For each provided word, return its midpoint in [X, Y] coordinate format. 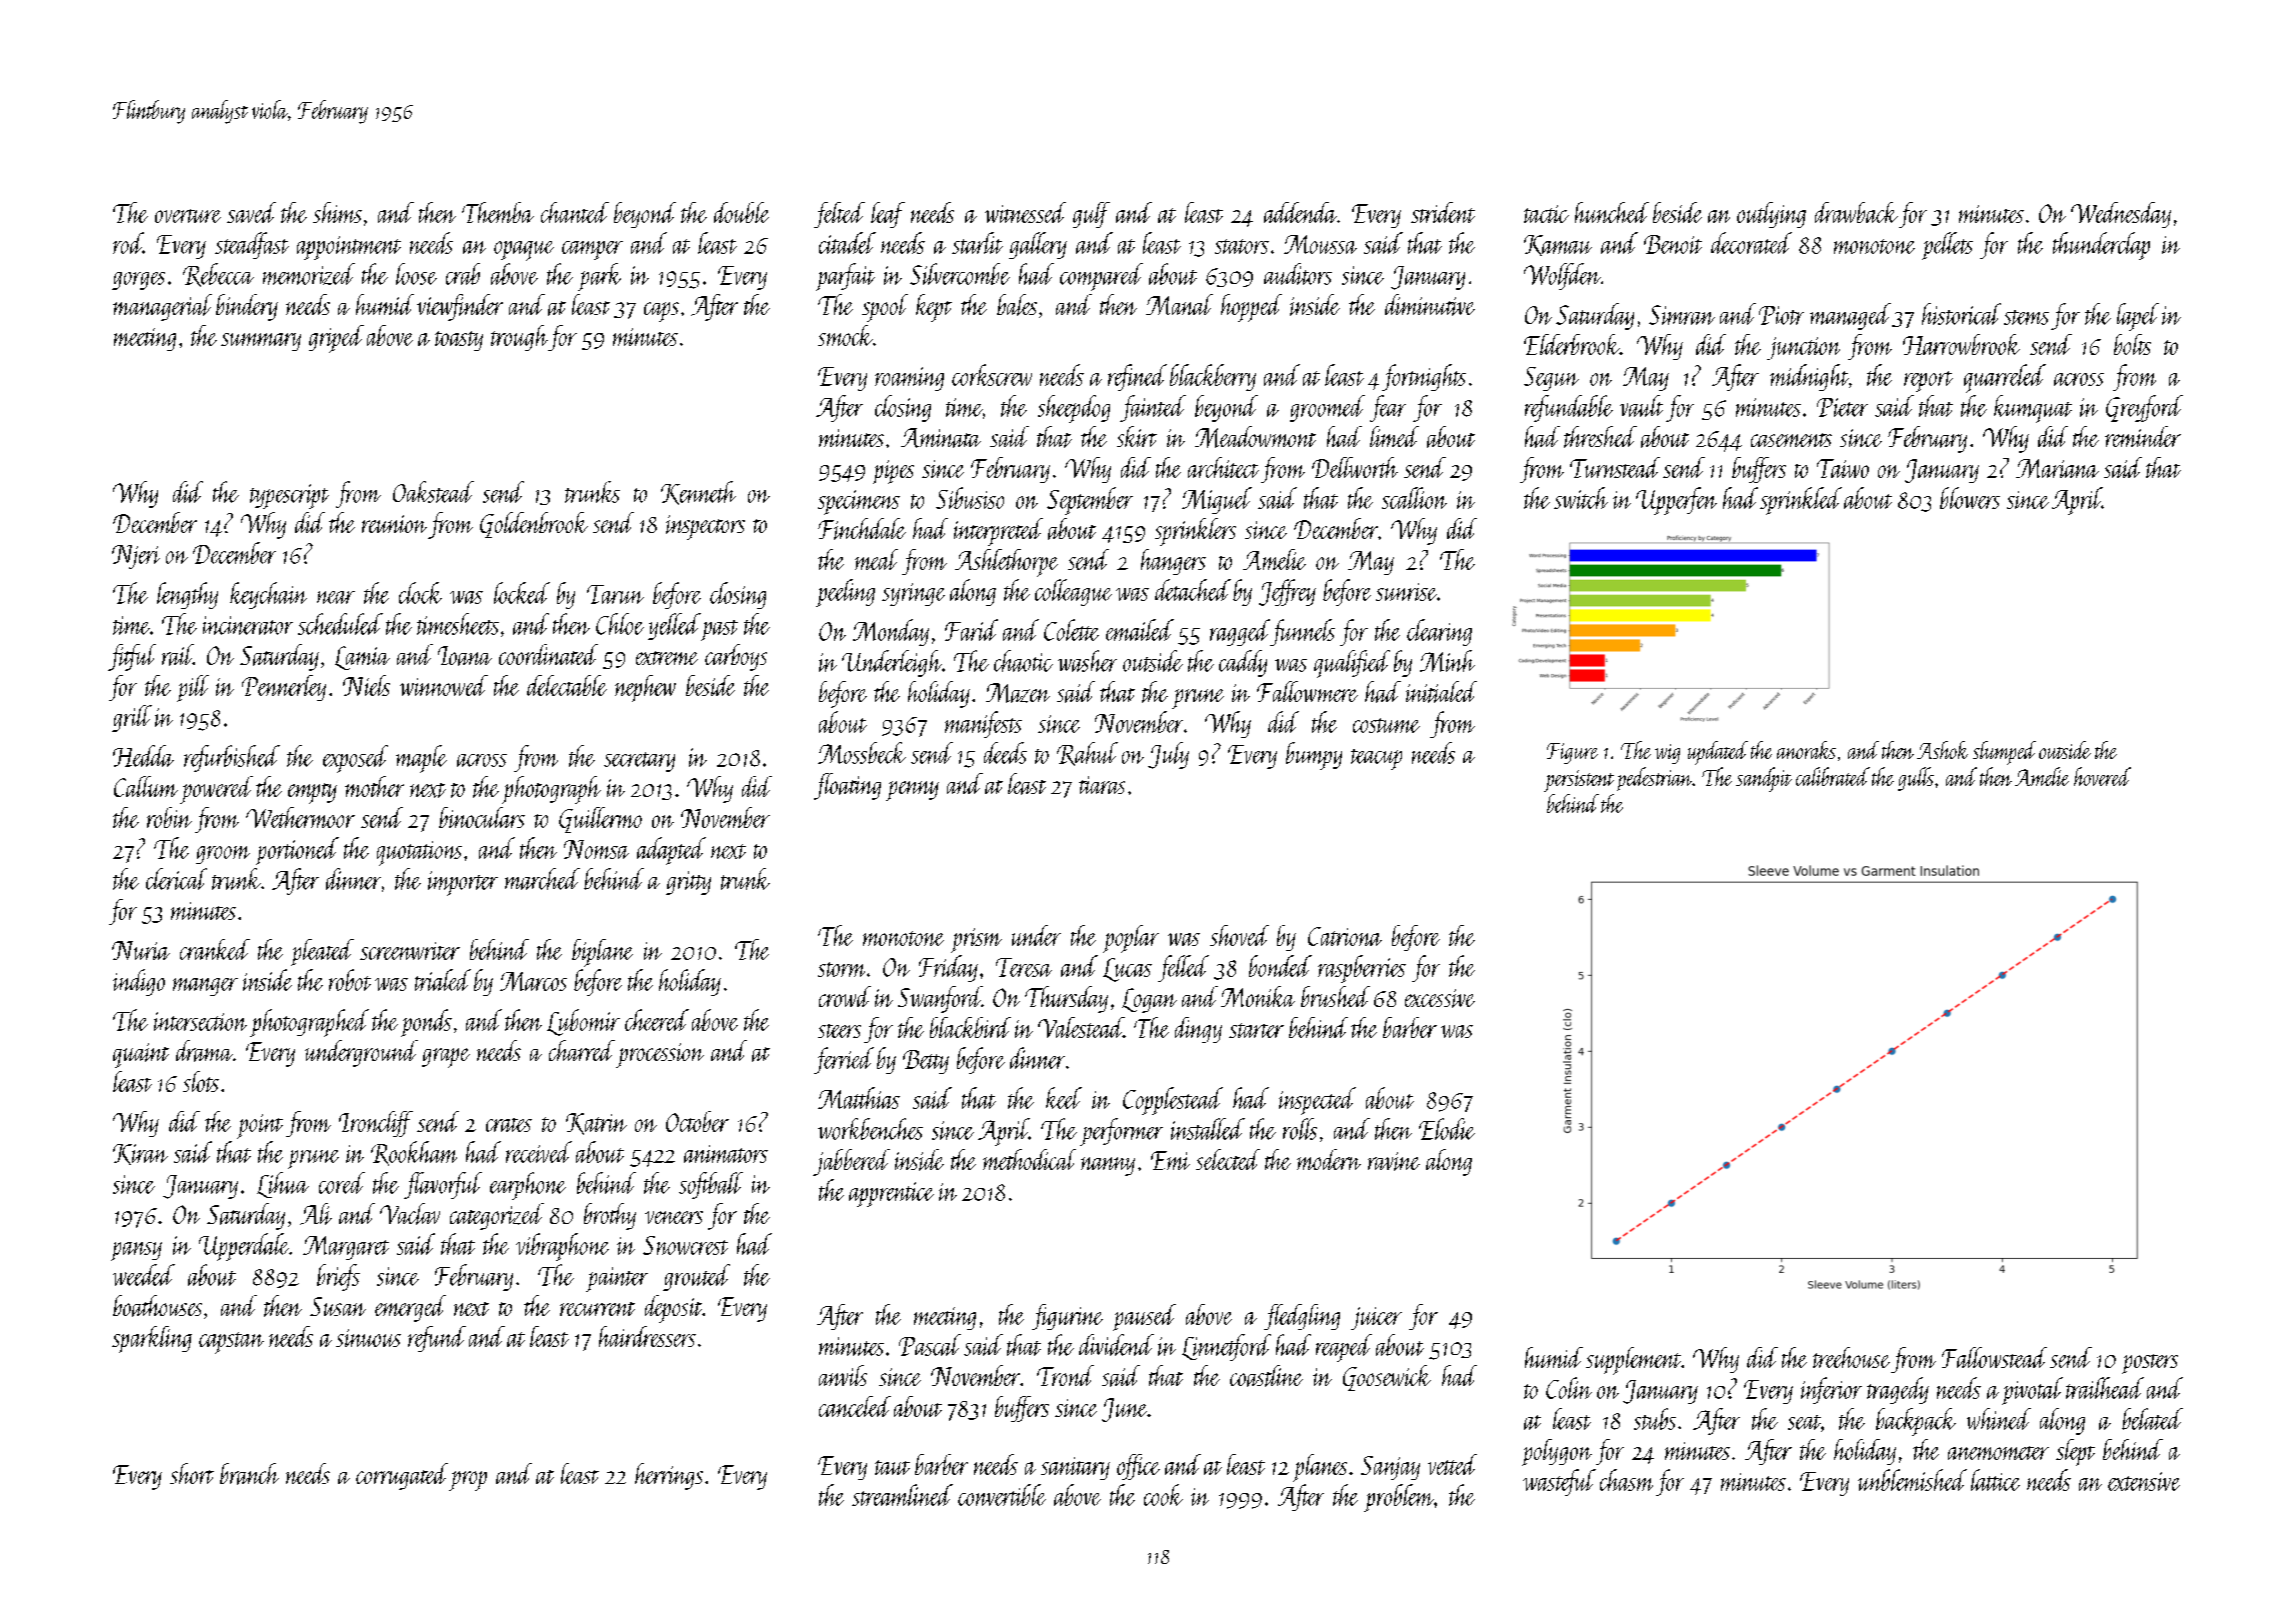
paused [1144, 1317]
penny [912, 791]
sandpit [1764, 779]
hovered [2102, 776]
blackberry [1213, 377]
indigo [139, 982]
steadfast [252, 245]
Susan [338, 1306]
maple [421, 759]
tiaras [1102, 785]
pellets [1947, 246]
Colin [1569, 1388]
